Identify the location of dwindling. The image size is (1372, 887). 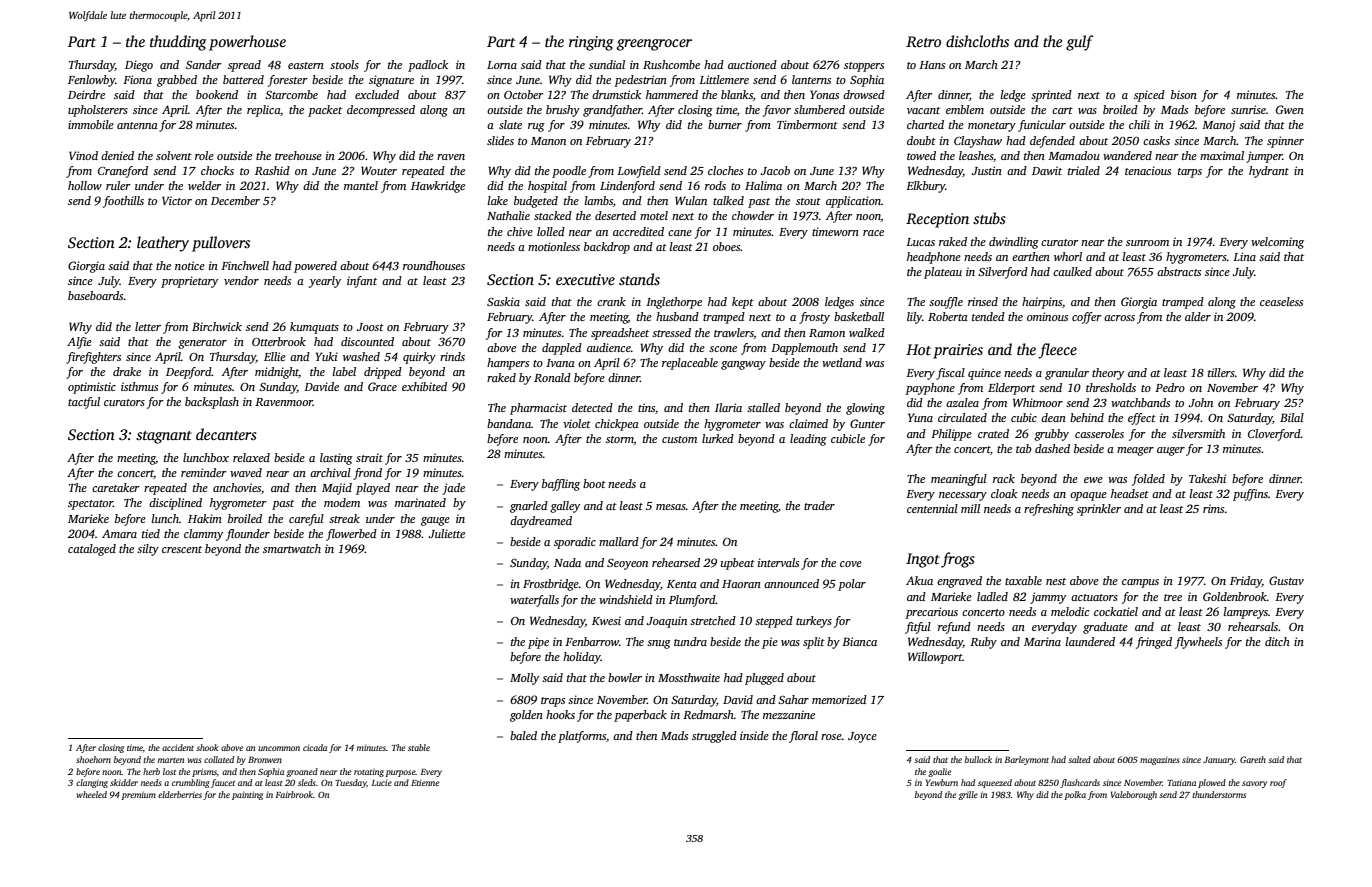
(1014, 243).
